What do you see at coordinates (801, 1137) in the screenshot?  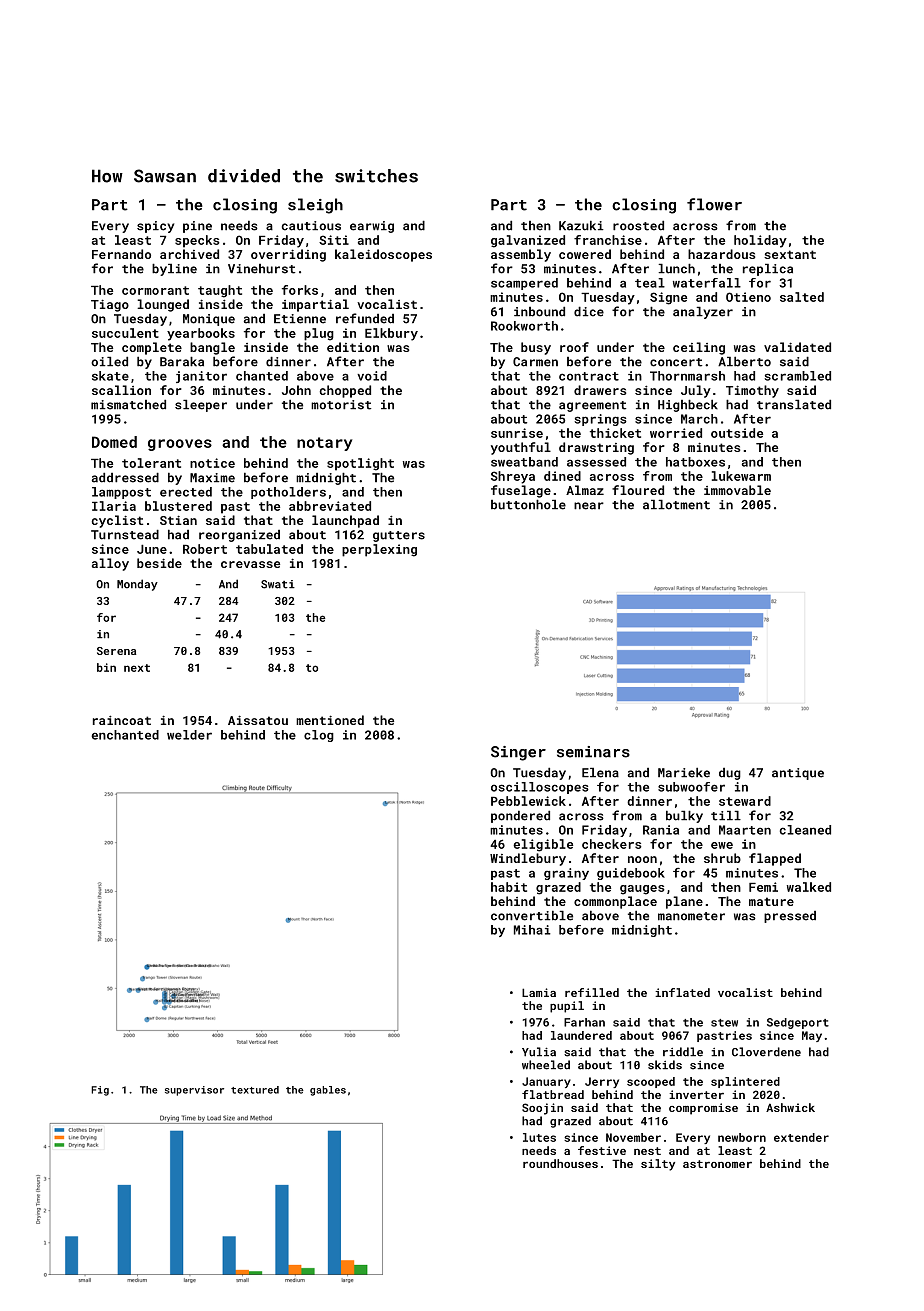 I see `extender` at bounding box center [801, 1137].
